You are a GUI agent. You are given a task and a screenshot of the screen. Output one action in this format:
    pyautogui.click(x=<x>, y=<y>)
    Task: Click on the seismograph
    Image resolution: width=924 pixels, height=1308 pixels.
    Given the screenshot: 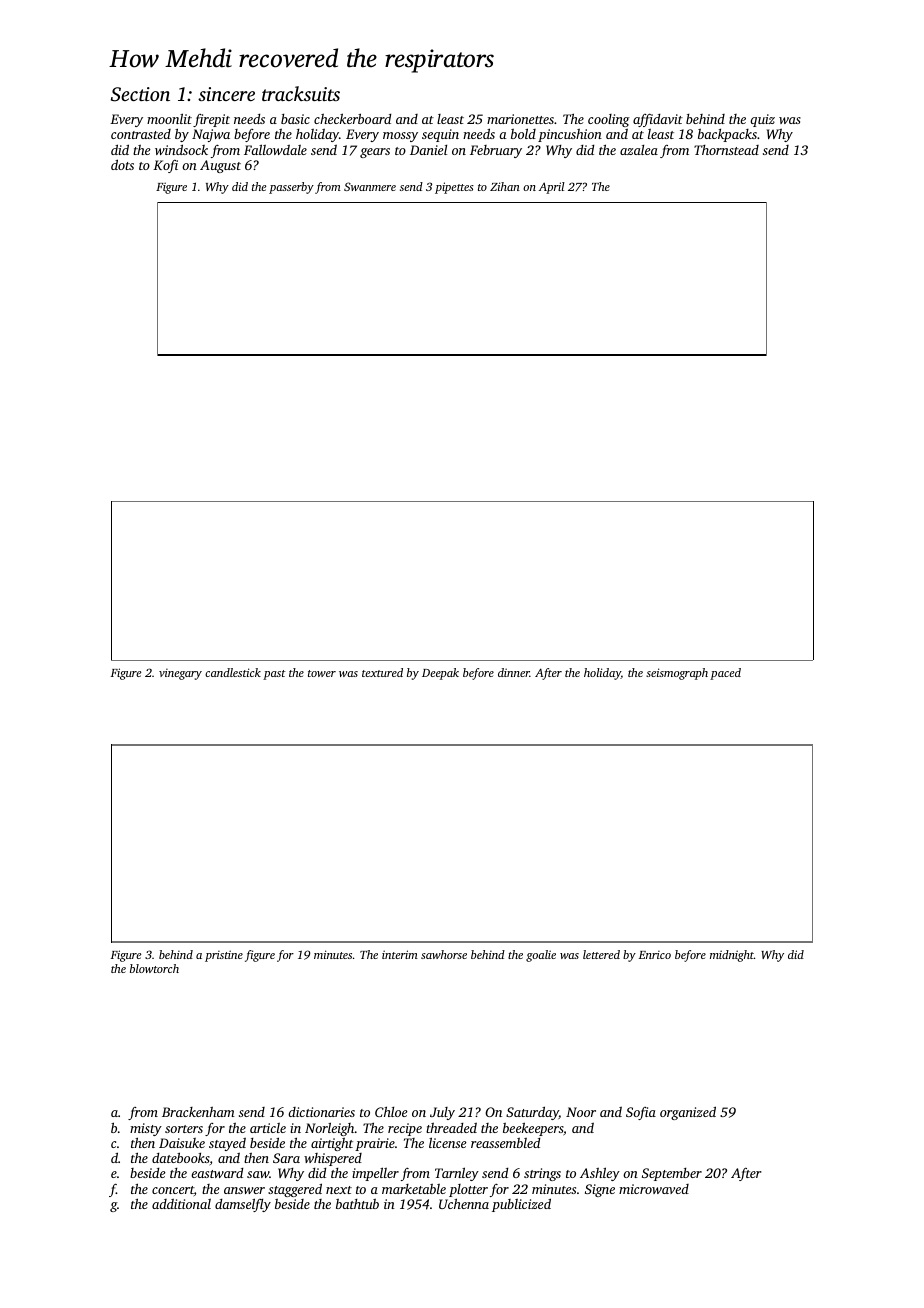 What is the action you would take?
    pyautogui.click(x=677, y=674)
